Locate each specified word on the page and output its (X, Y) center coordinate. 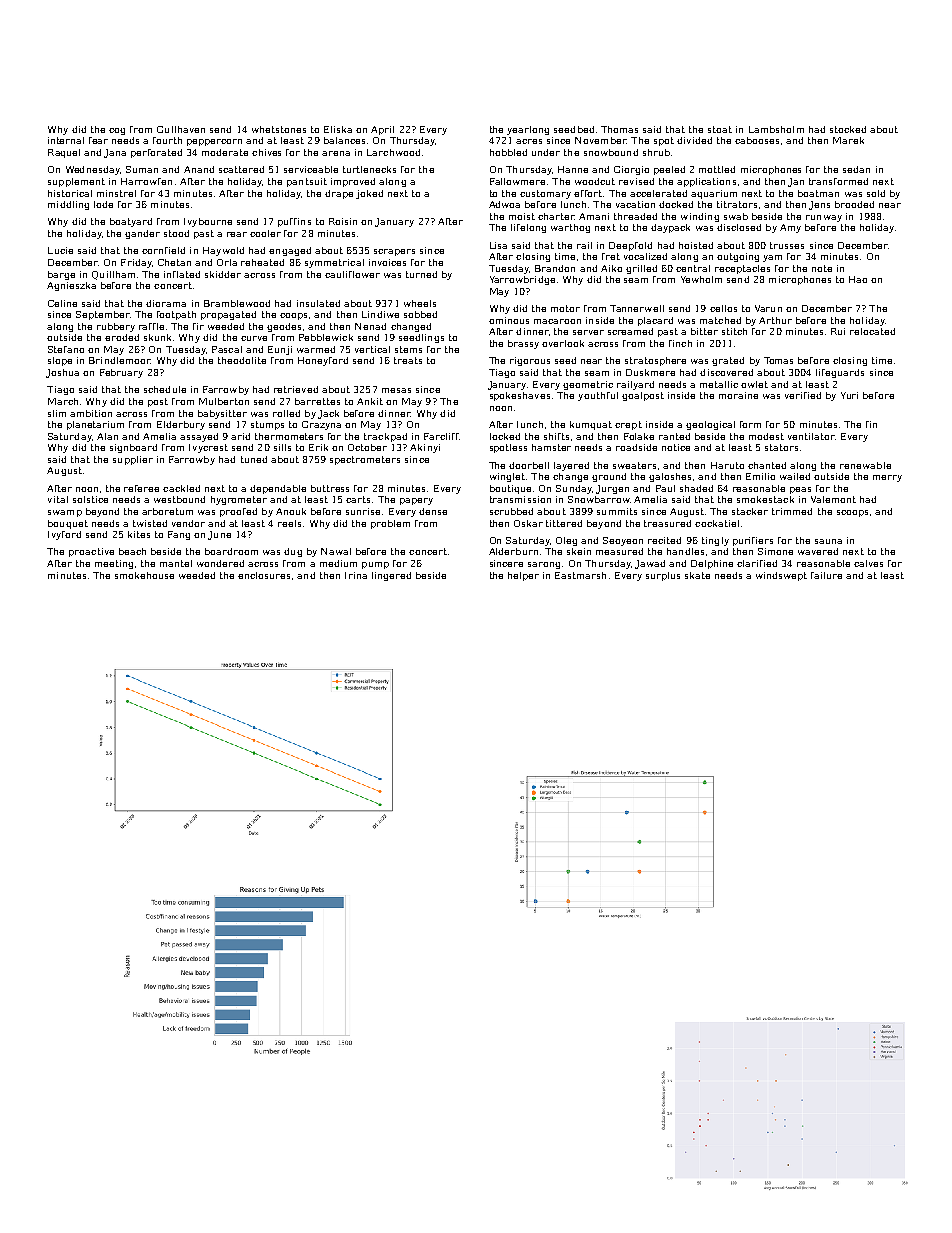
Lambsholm (776, 129)
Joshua (62, 373)
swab (736, 216)
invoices (387, 262)
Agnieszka (71, 286)
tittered (564, 523)
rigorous (530, 361)
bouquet (68, 524)
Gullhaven (181, 129)
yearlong (528, 130)
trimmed (792, 511)
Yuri (849, 395)
